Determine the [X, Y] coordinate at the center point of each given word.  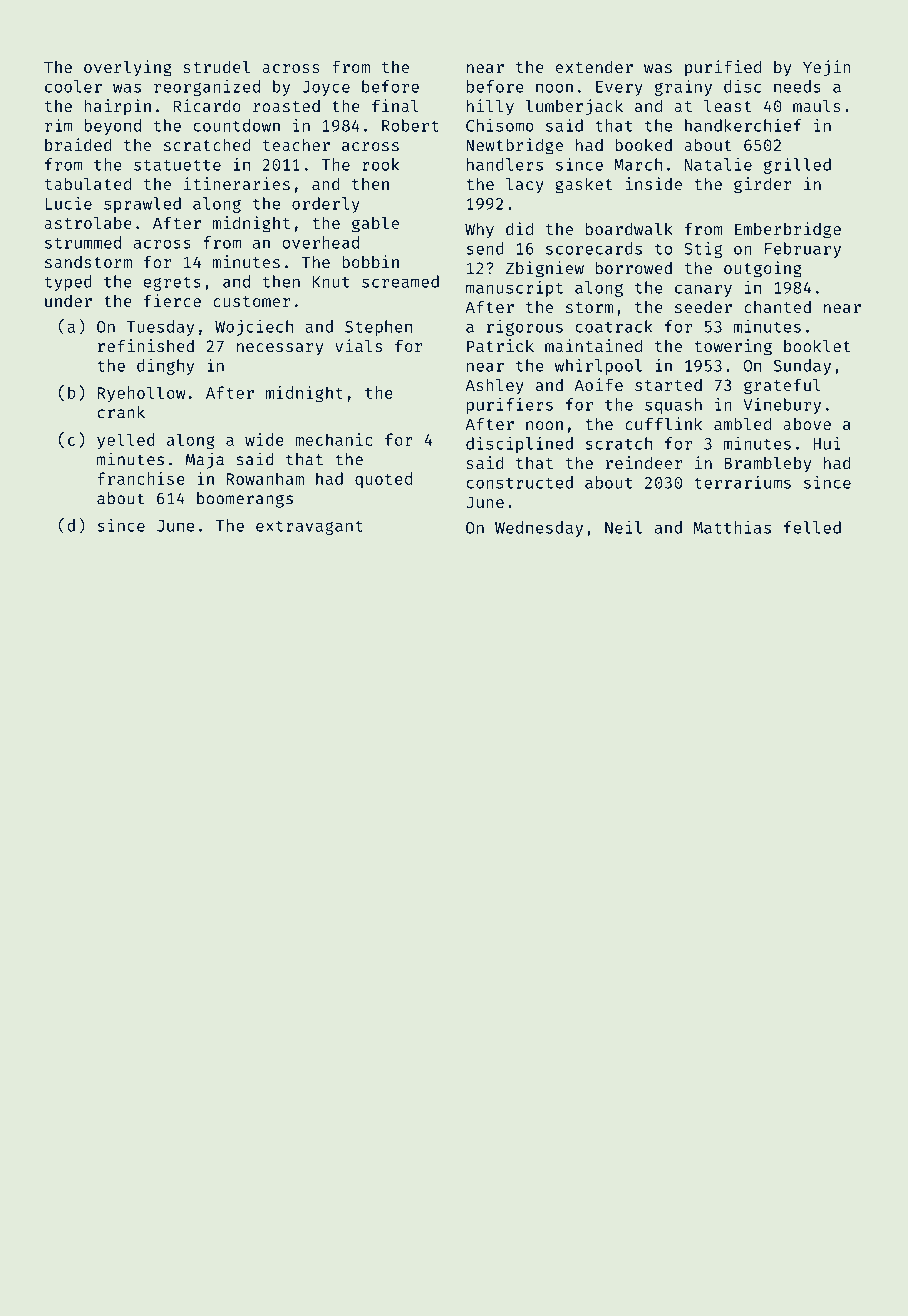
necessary [280, 349]
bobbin [370, 261]
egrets [172, 283]
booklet [817, 345]
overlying [128, 68]
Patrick [500, 345]
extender [594, 66]
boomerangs [245, 500]
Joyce [326, 88]
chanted [777, 307]
